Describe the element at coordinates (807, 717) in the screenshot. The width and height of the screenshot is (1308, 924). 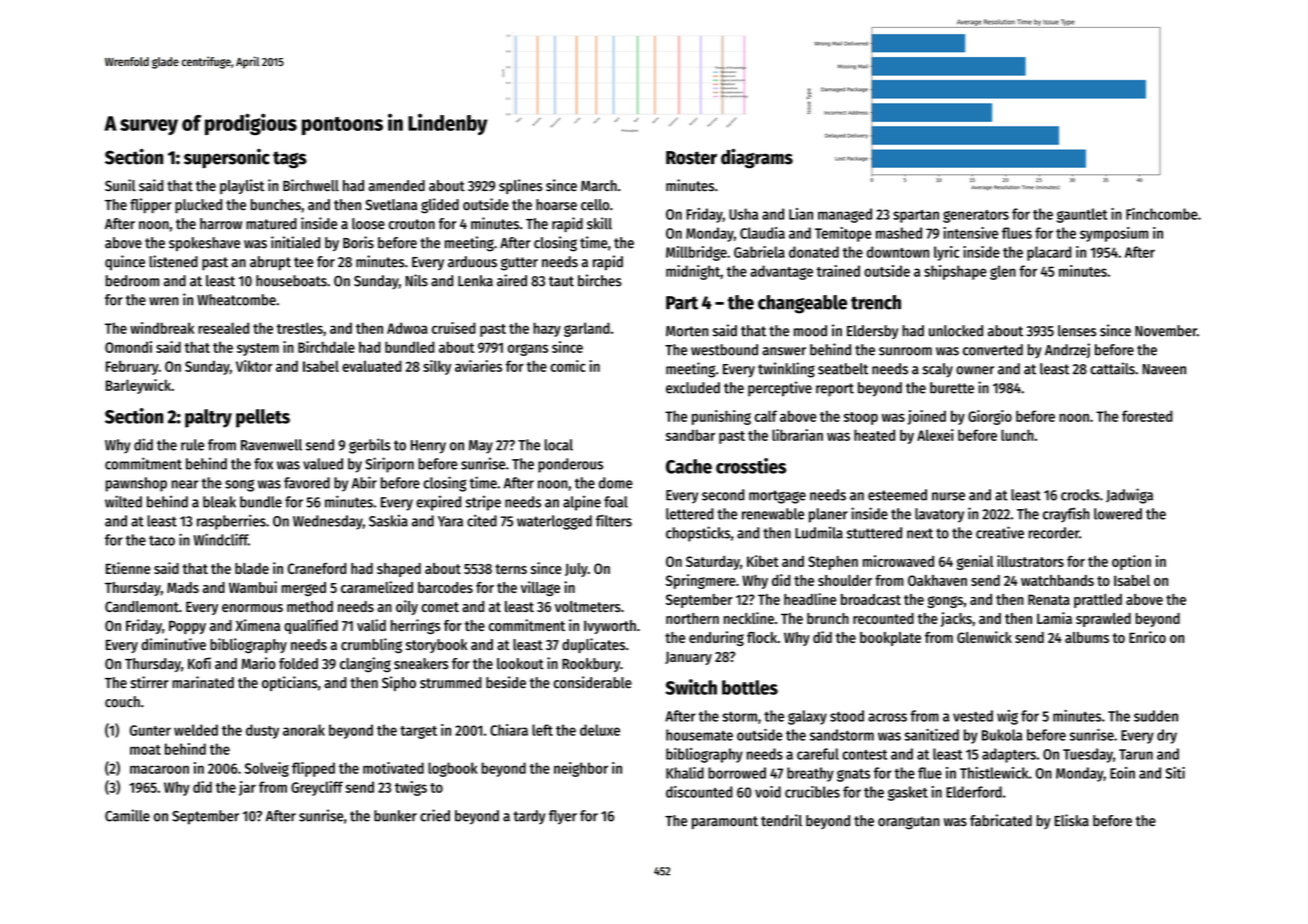
I see `galaxy` at that location.
